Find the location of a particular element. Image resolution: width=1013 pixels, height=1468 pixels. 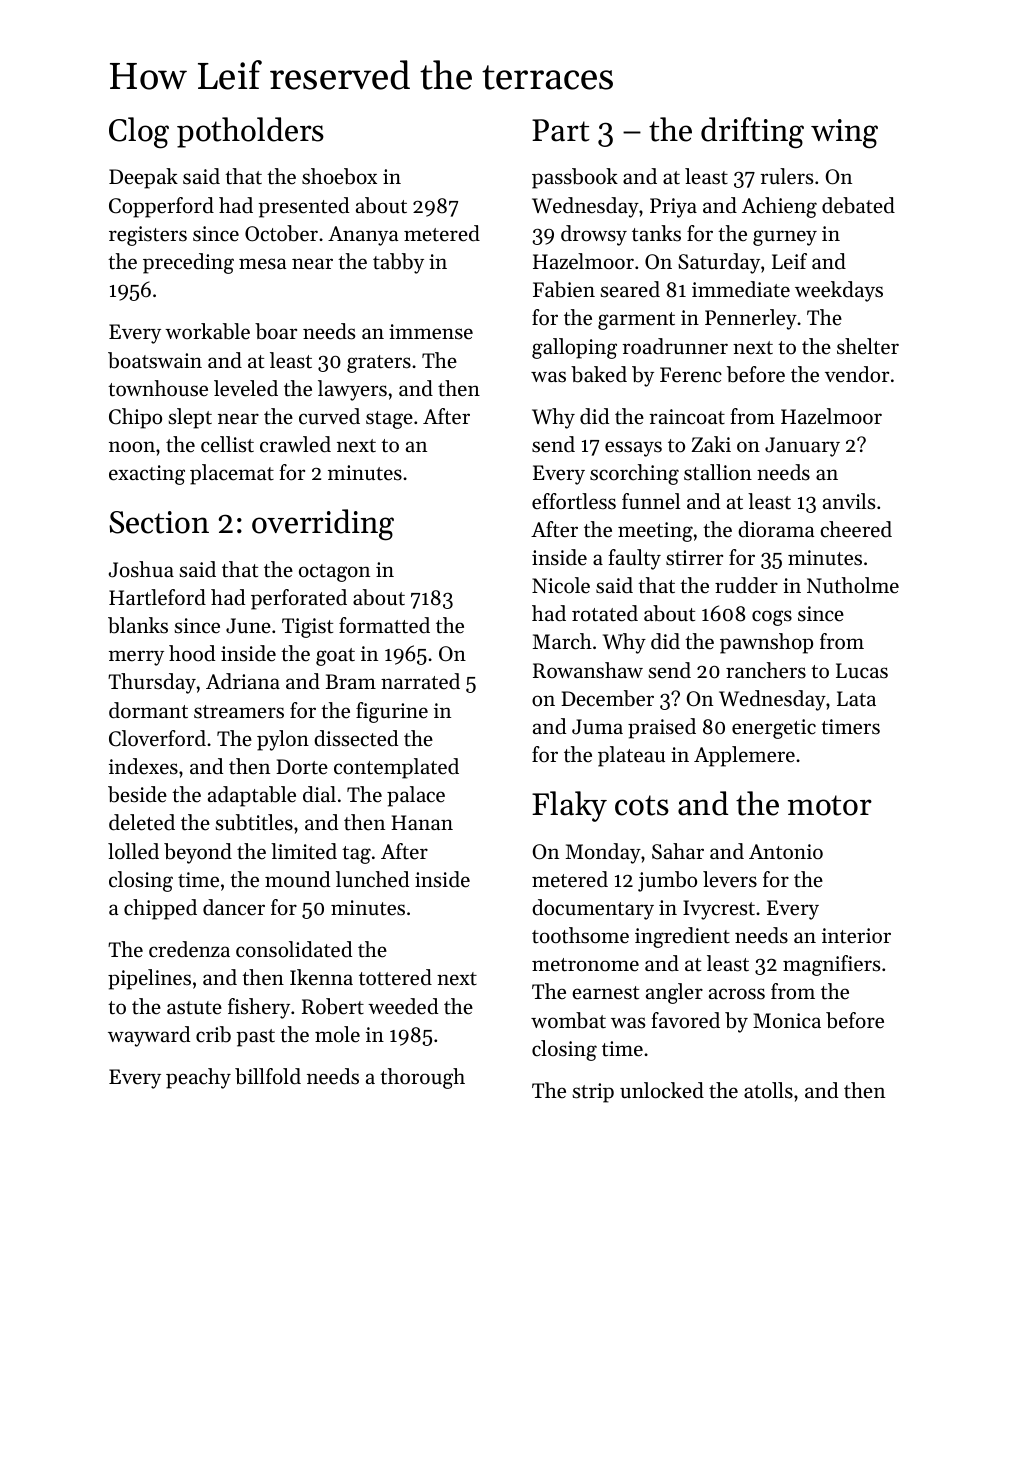

fishery is located at coordinates (259, 1008).
